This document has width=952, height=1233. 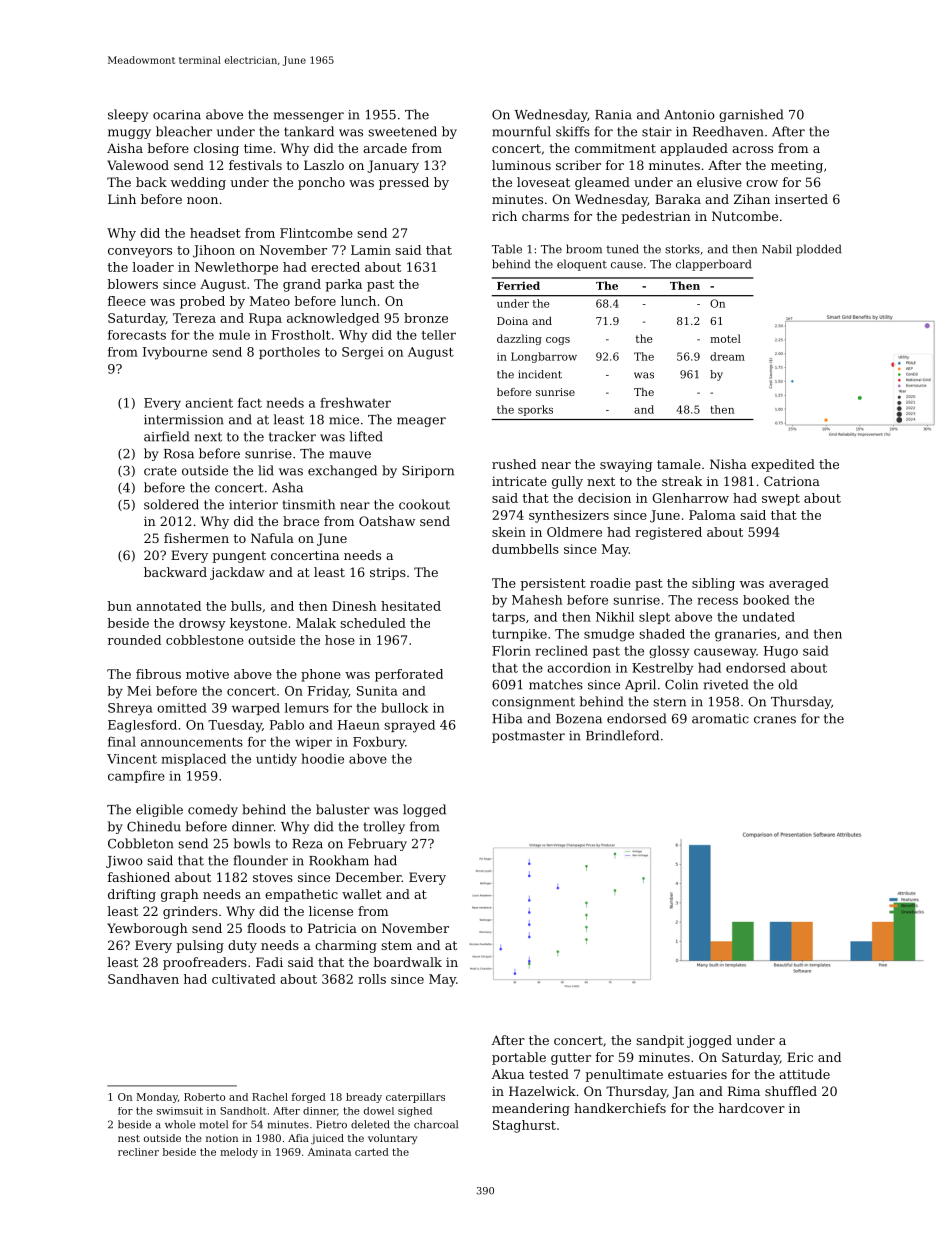 What do you see at coordinates (571, 1059) in the document?
I see `gutter` at bounding box center [571, 1059].
